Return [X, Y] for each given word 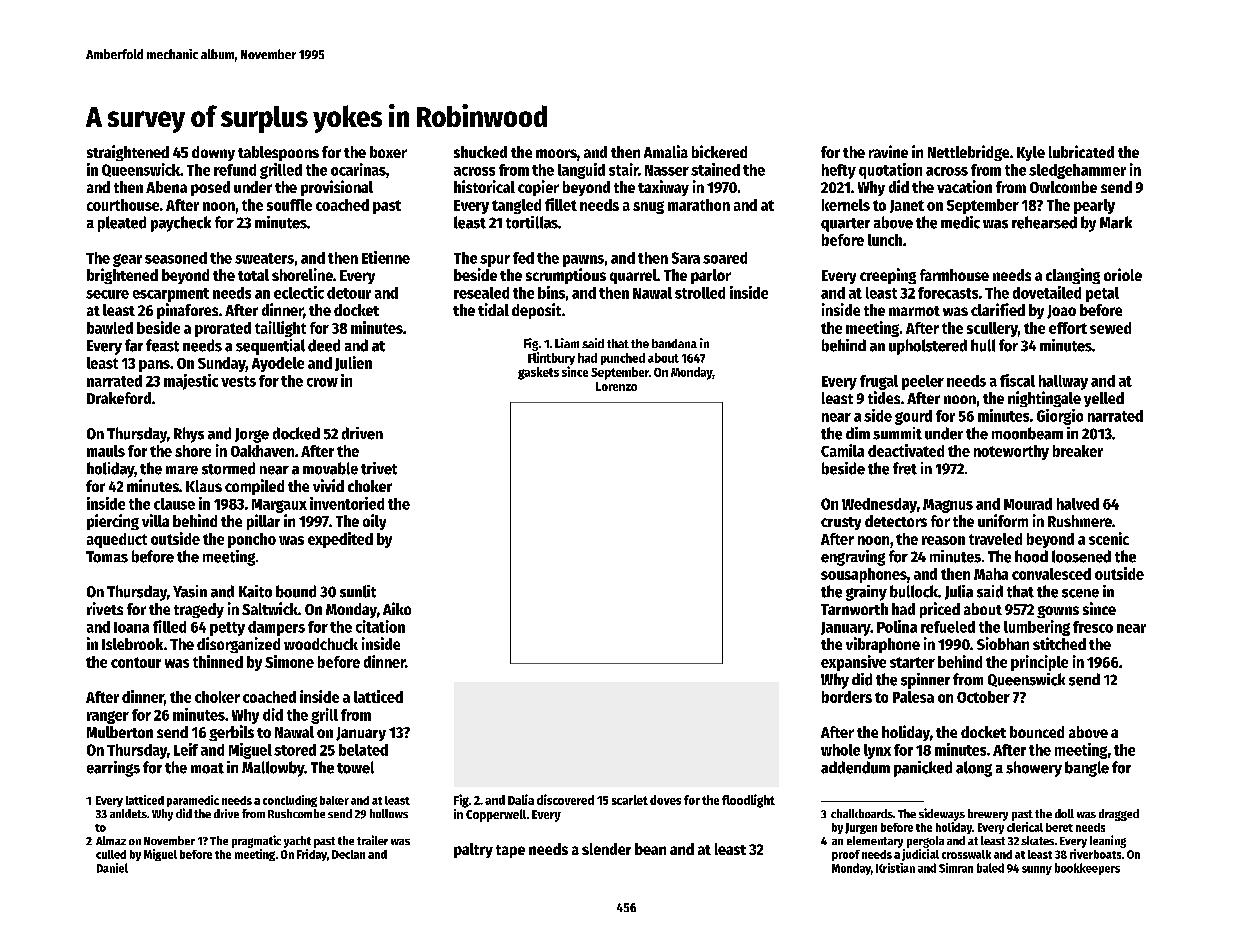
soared [725, 258]
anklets [128, 813]
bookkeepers [1087, 869]
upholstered [928, 347]
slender [606, 849]
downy [213, 153]
